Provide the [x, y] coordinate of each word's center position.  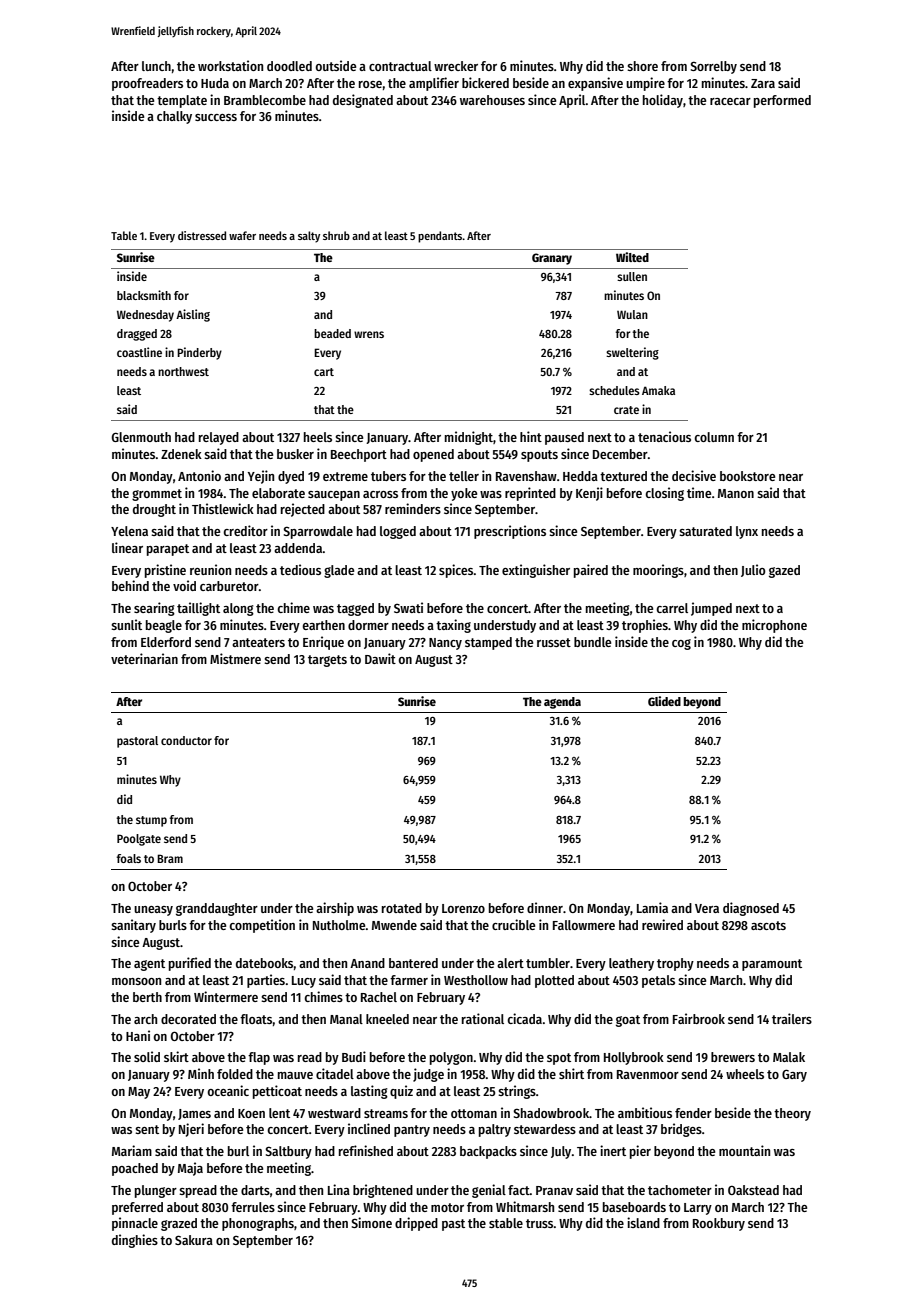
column [714, 437]
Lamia [652, 907]
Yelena [129, 531]
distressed [202, 235]
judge [428, 1075]
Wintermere [226, 996]
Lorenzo [463, 908]
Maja [190, 1169]
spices [456, 571]
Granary [552, 259]
